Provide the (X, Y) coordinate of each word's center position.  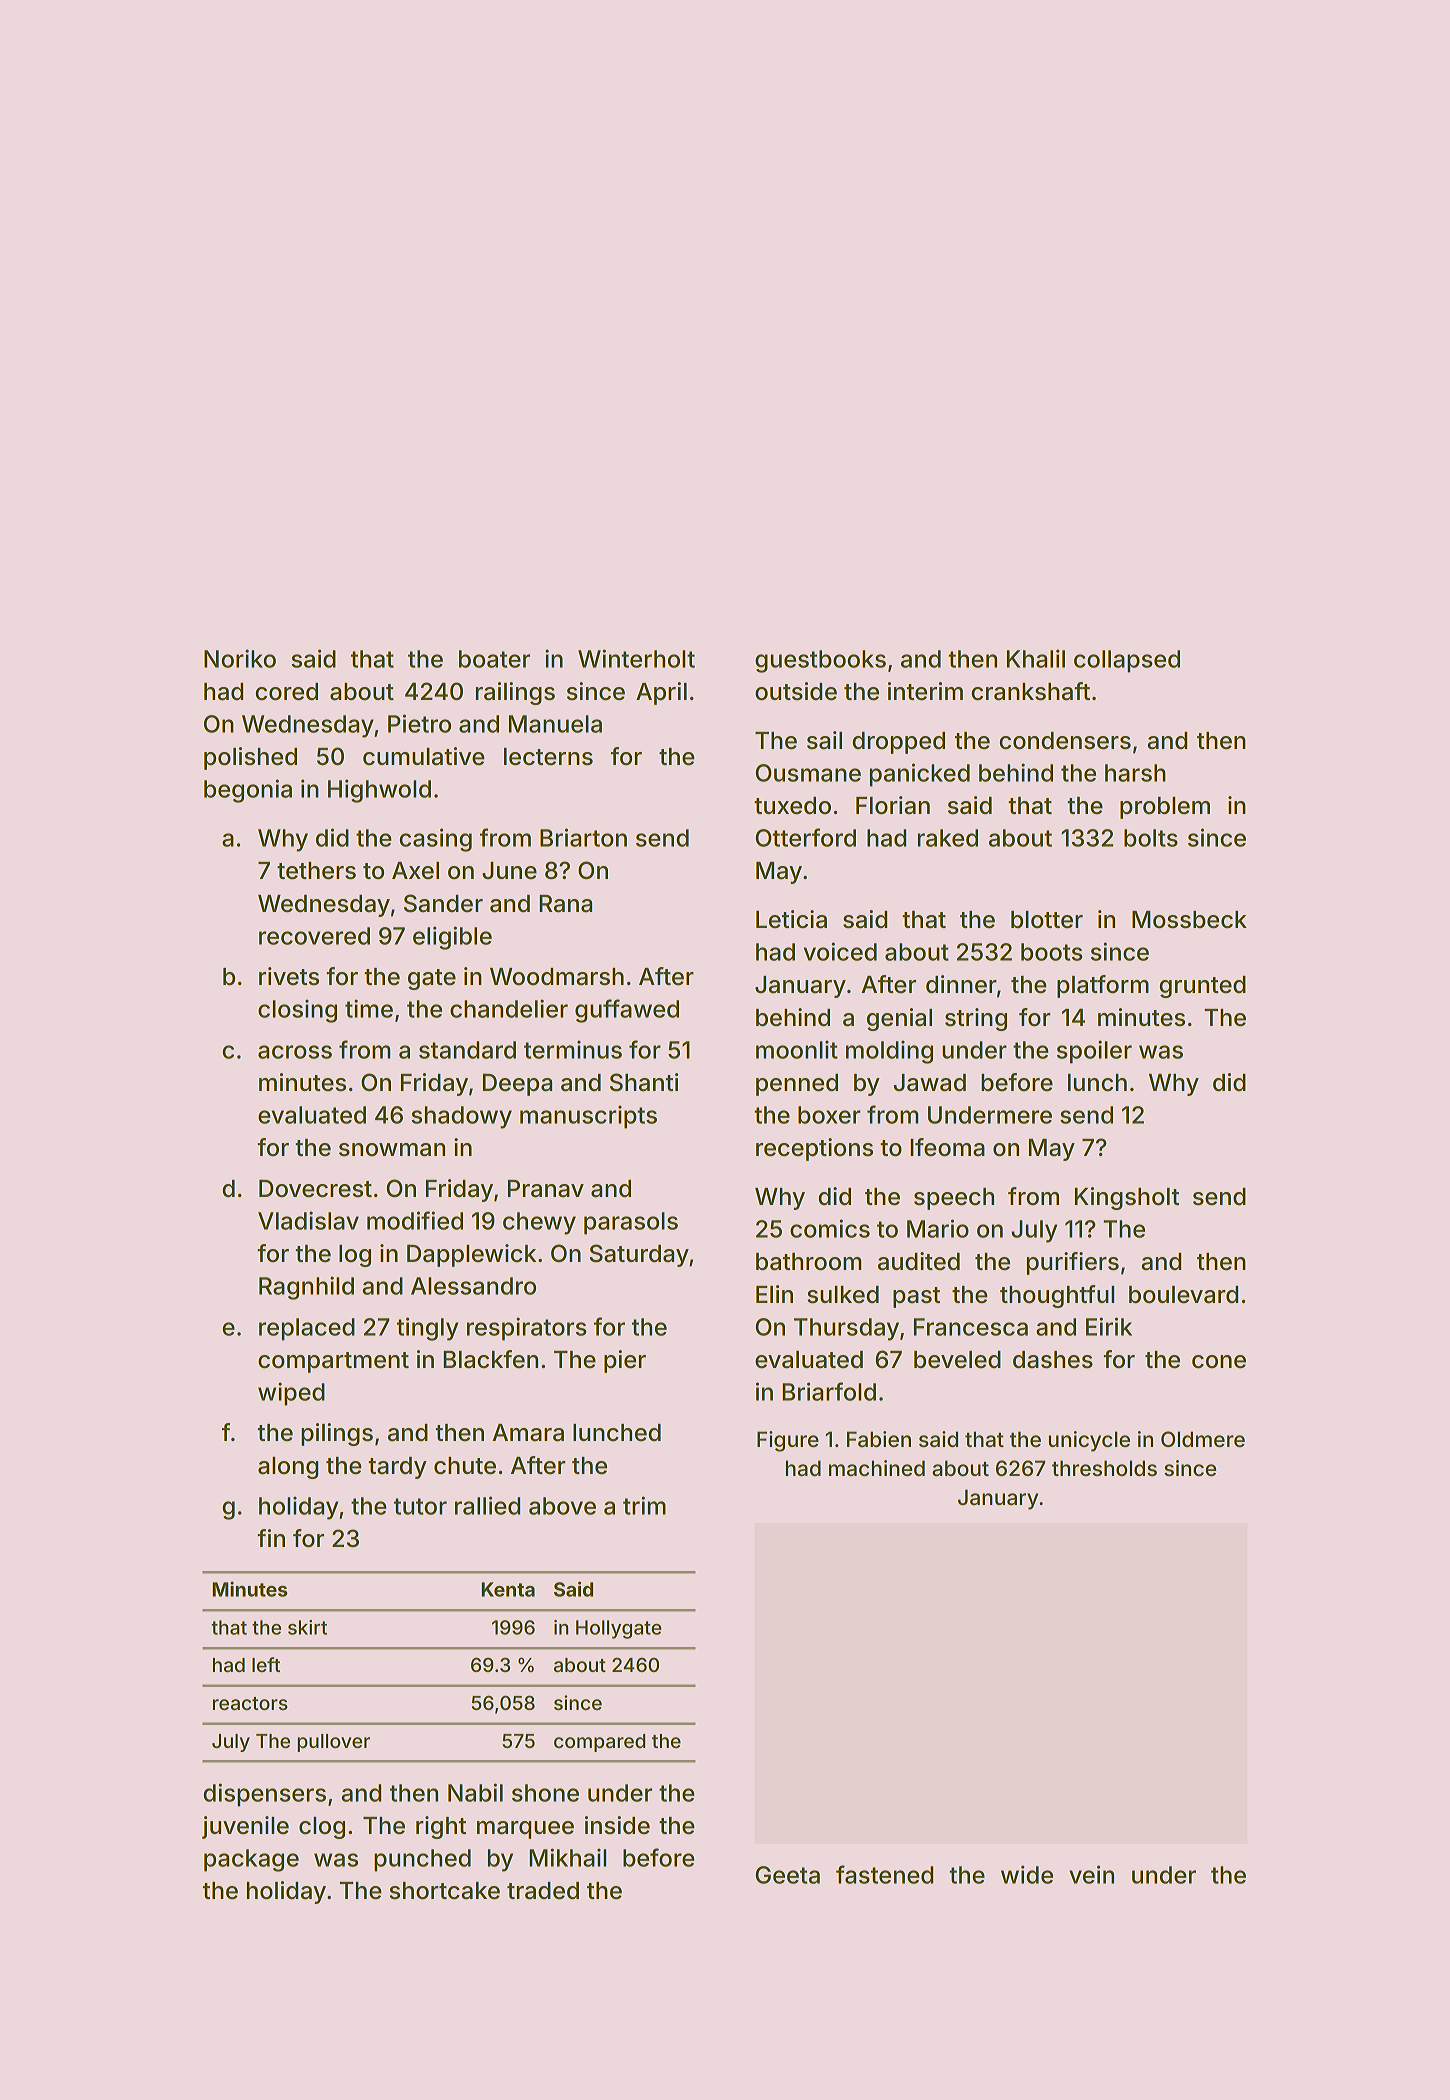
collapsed (1127, 661)
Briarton (583, 837)
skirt (307, 1627)
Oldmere (1203, 1439)
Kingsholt (1127, 1198)
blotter (1047, 920)
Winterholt (636, 658)
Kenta (508, 1589)
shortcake (445, 1891)
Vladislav (308, 1220)
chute (465, 1466)
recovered (314, 936)
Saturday (639, 1255)
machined (877, 1468)
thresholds (1104, 1468)
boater (494, 659)
